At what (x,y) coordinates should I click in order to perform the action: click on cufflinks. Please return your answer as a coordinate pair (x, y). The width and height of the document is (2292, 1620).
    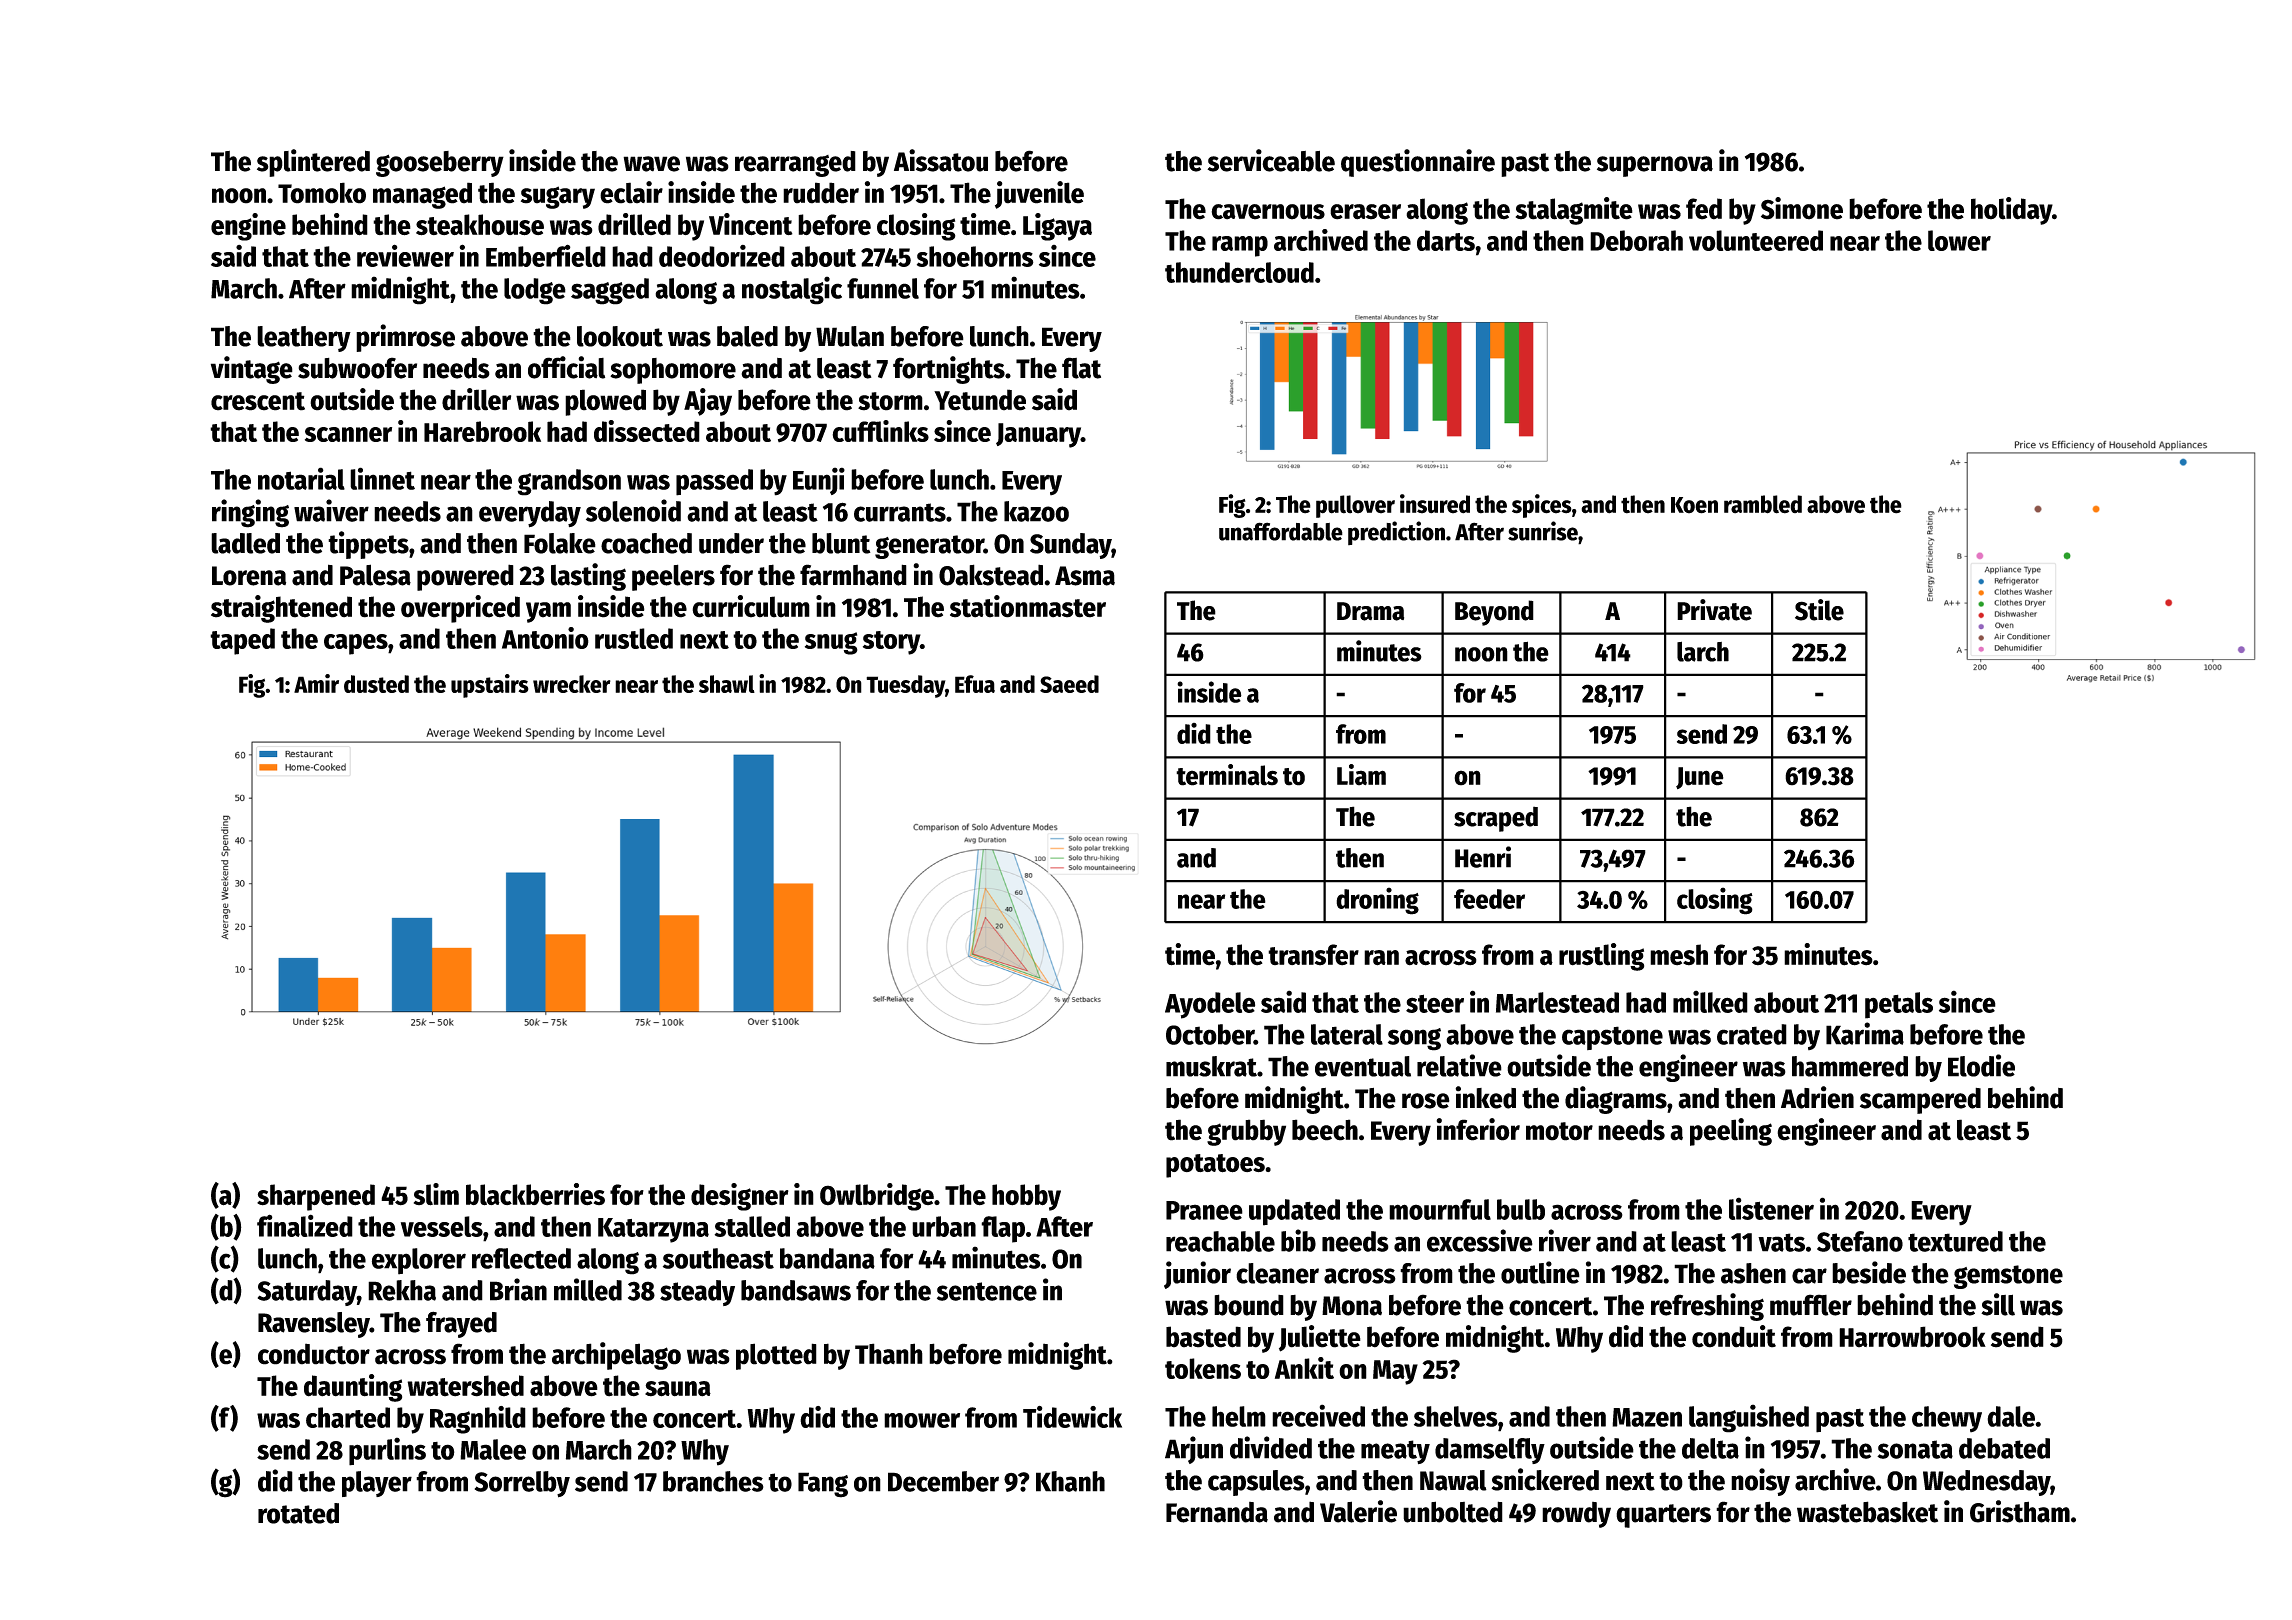
    Looking at the image, I should click on (880, 431).
